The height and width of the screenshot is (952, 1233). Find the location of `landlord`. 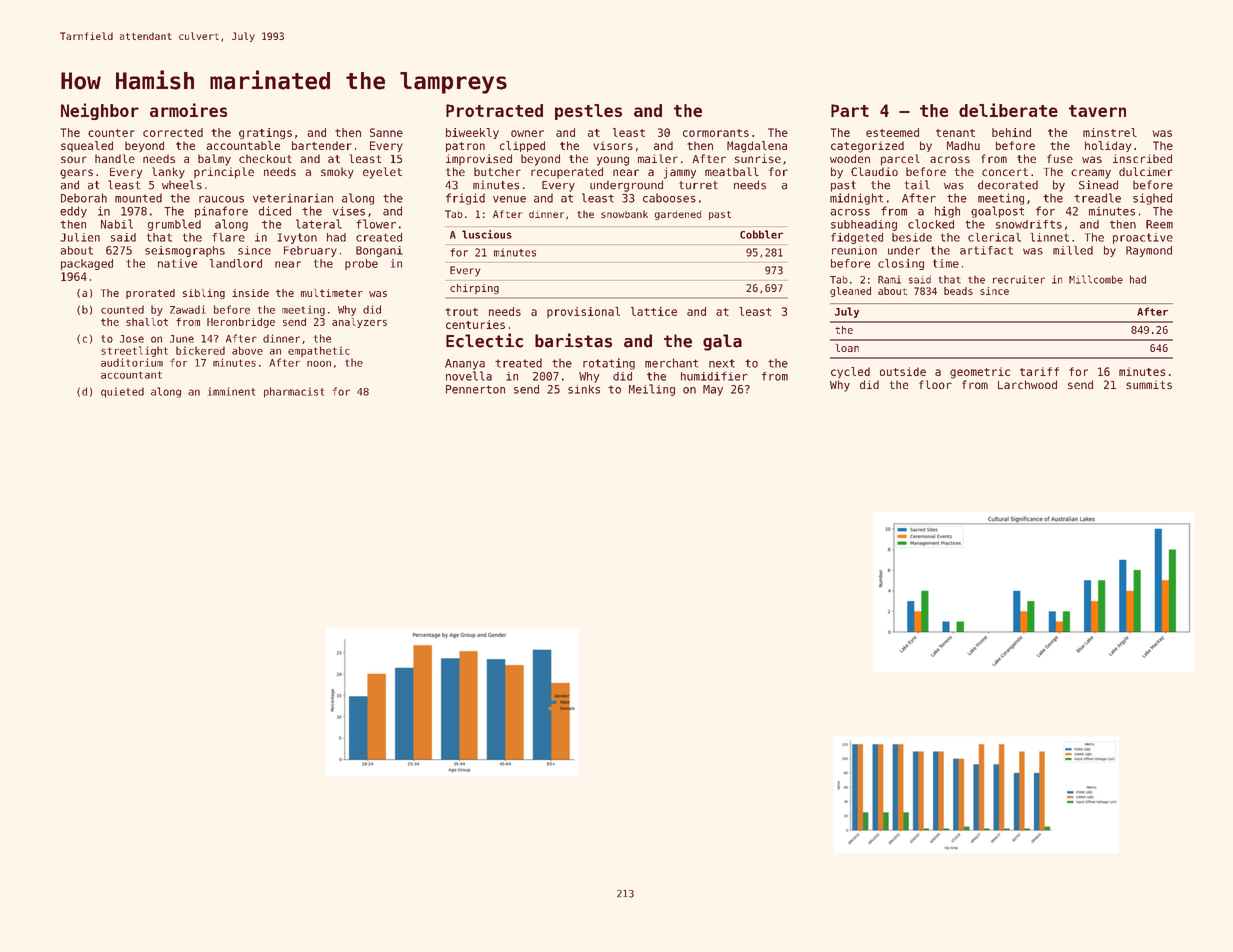

landlord is located at coordinates (236, 263).
